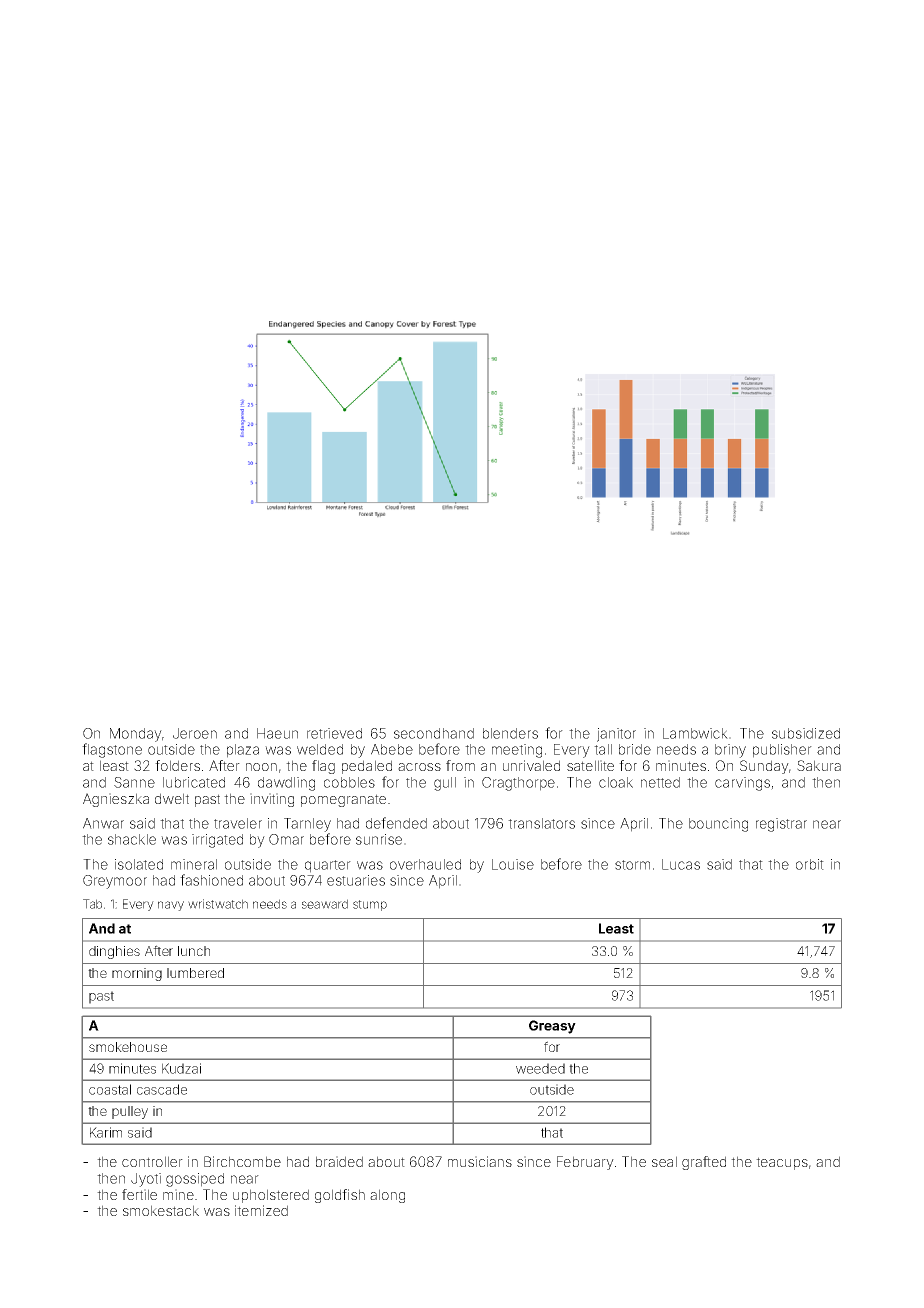 Image resolution: width=924 pixels, height=1308 pixels. I want to click on stump, so click(370, 905).
